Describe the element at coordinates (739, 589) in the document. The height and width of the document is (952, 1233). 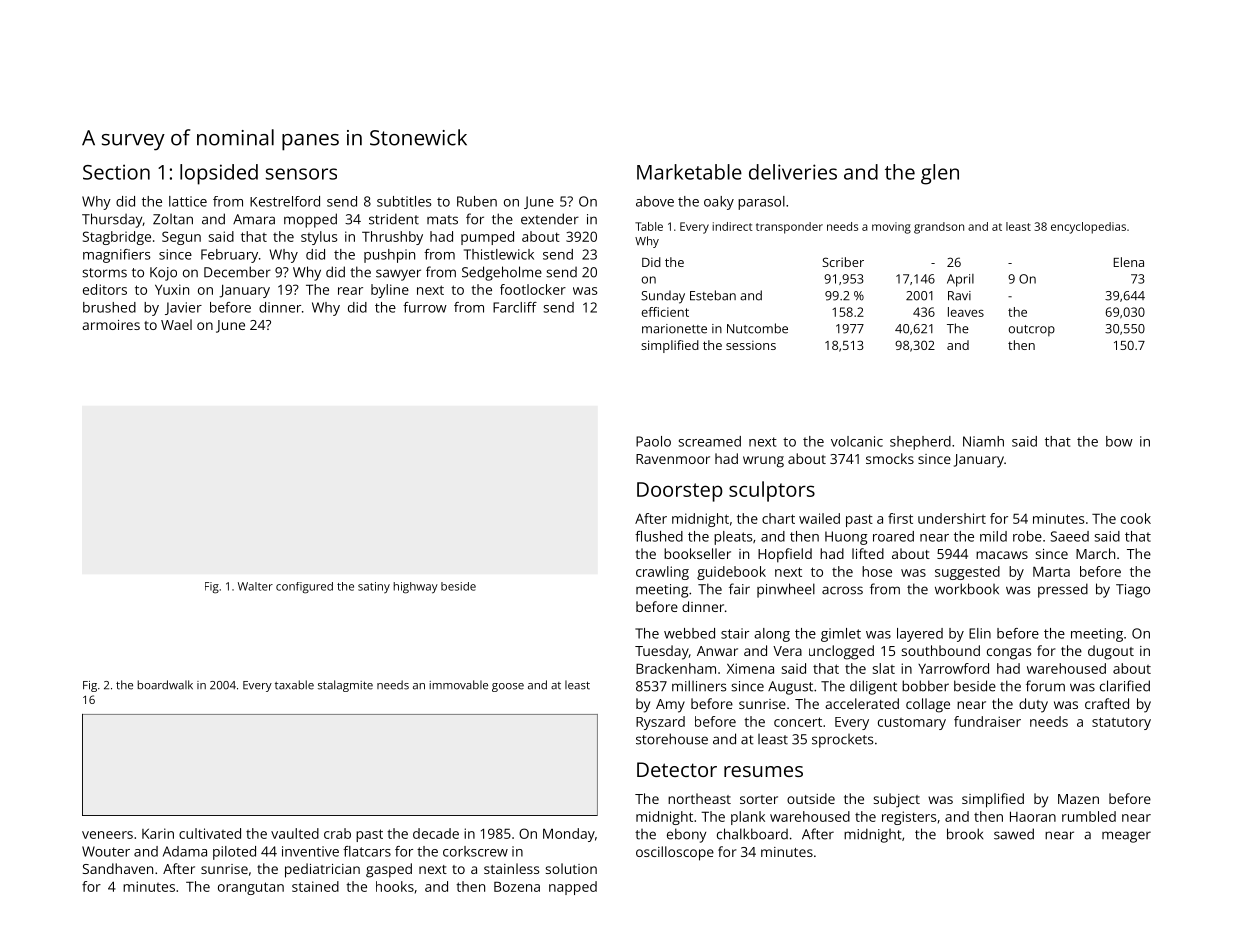
I see `fair` at that location.
